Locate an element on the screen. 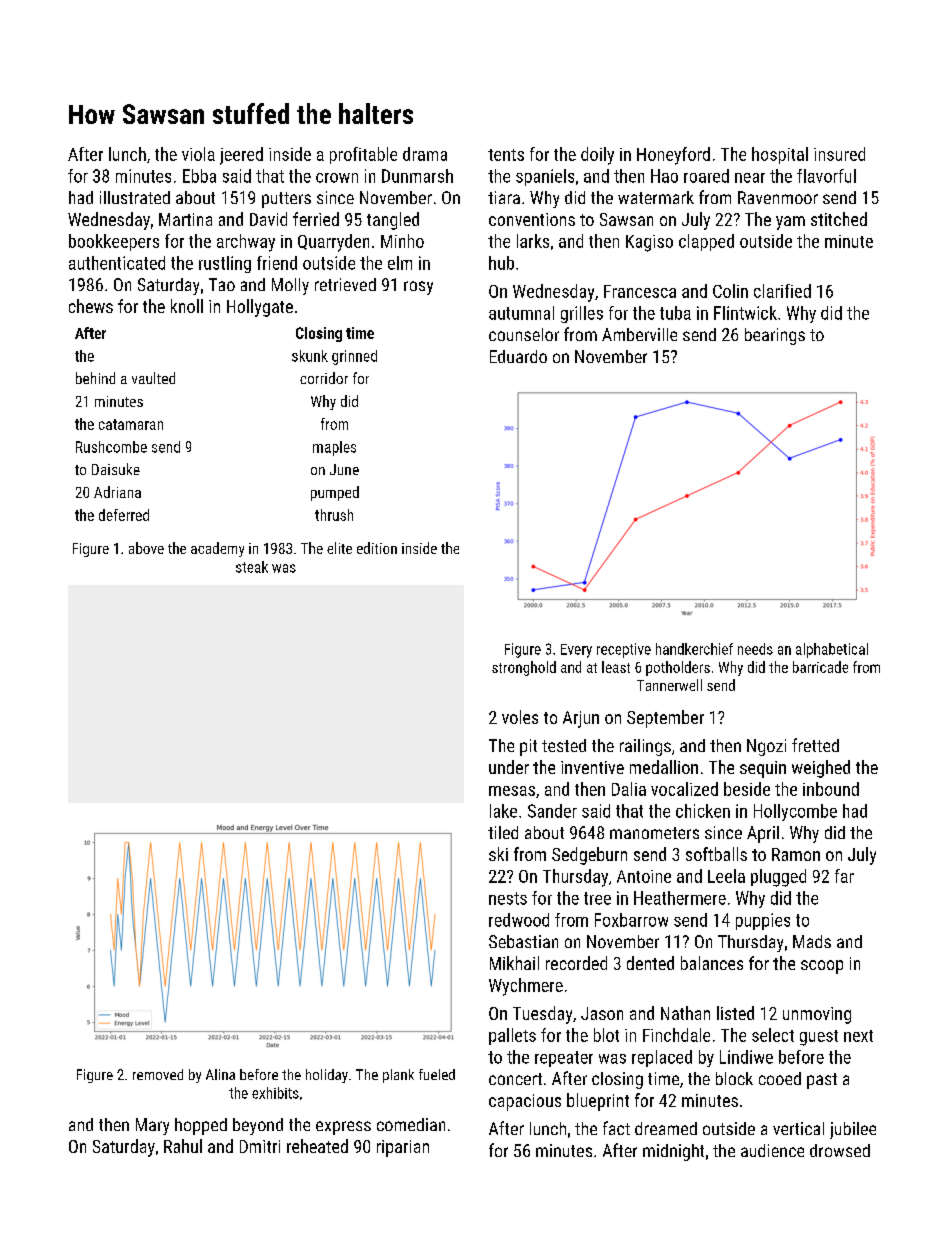 The height and width of the screenshot is (1233, 952). Mary is located at coordinates (152, 1126).
